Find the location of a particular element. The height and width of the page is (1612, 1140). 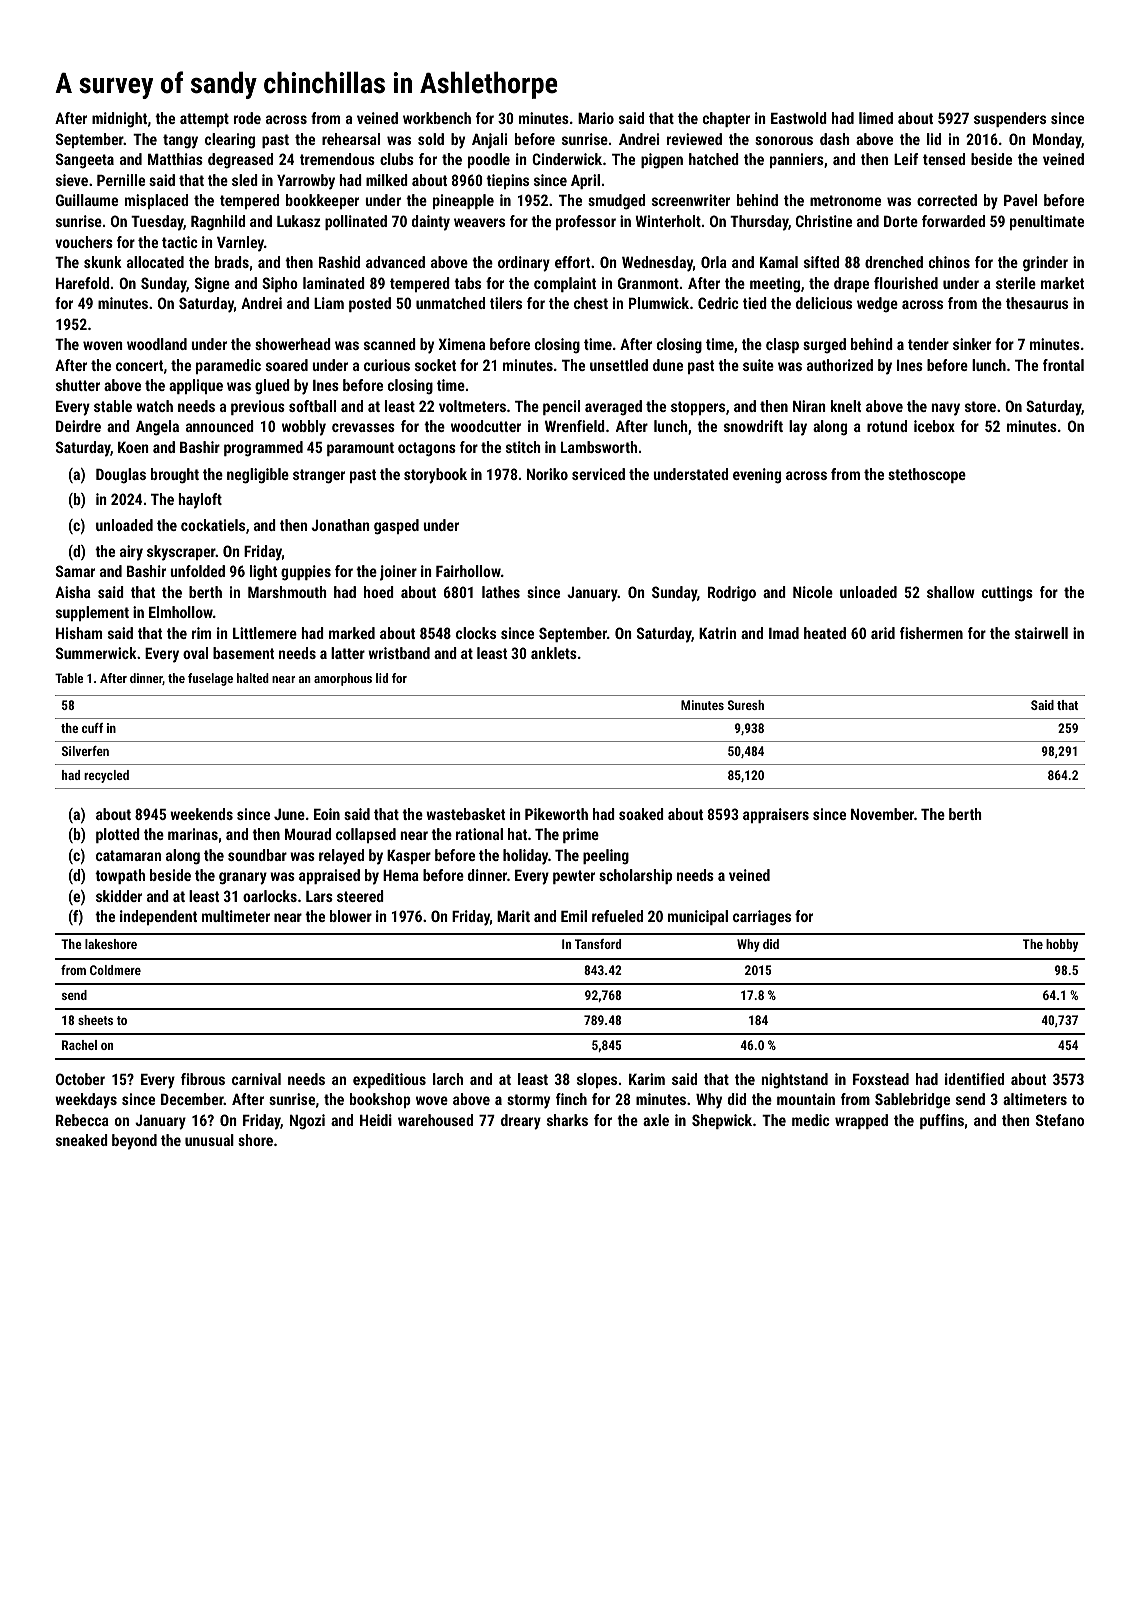

mountain is located at coordinates (806, 1099).
